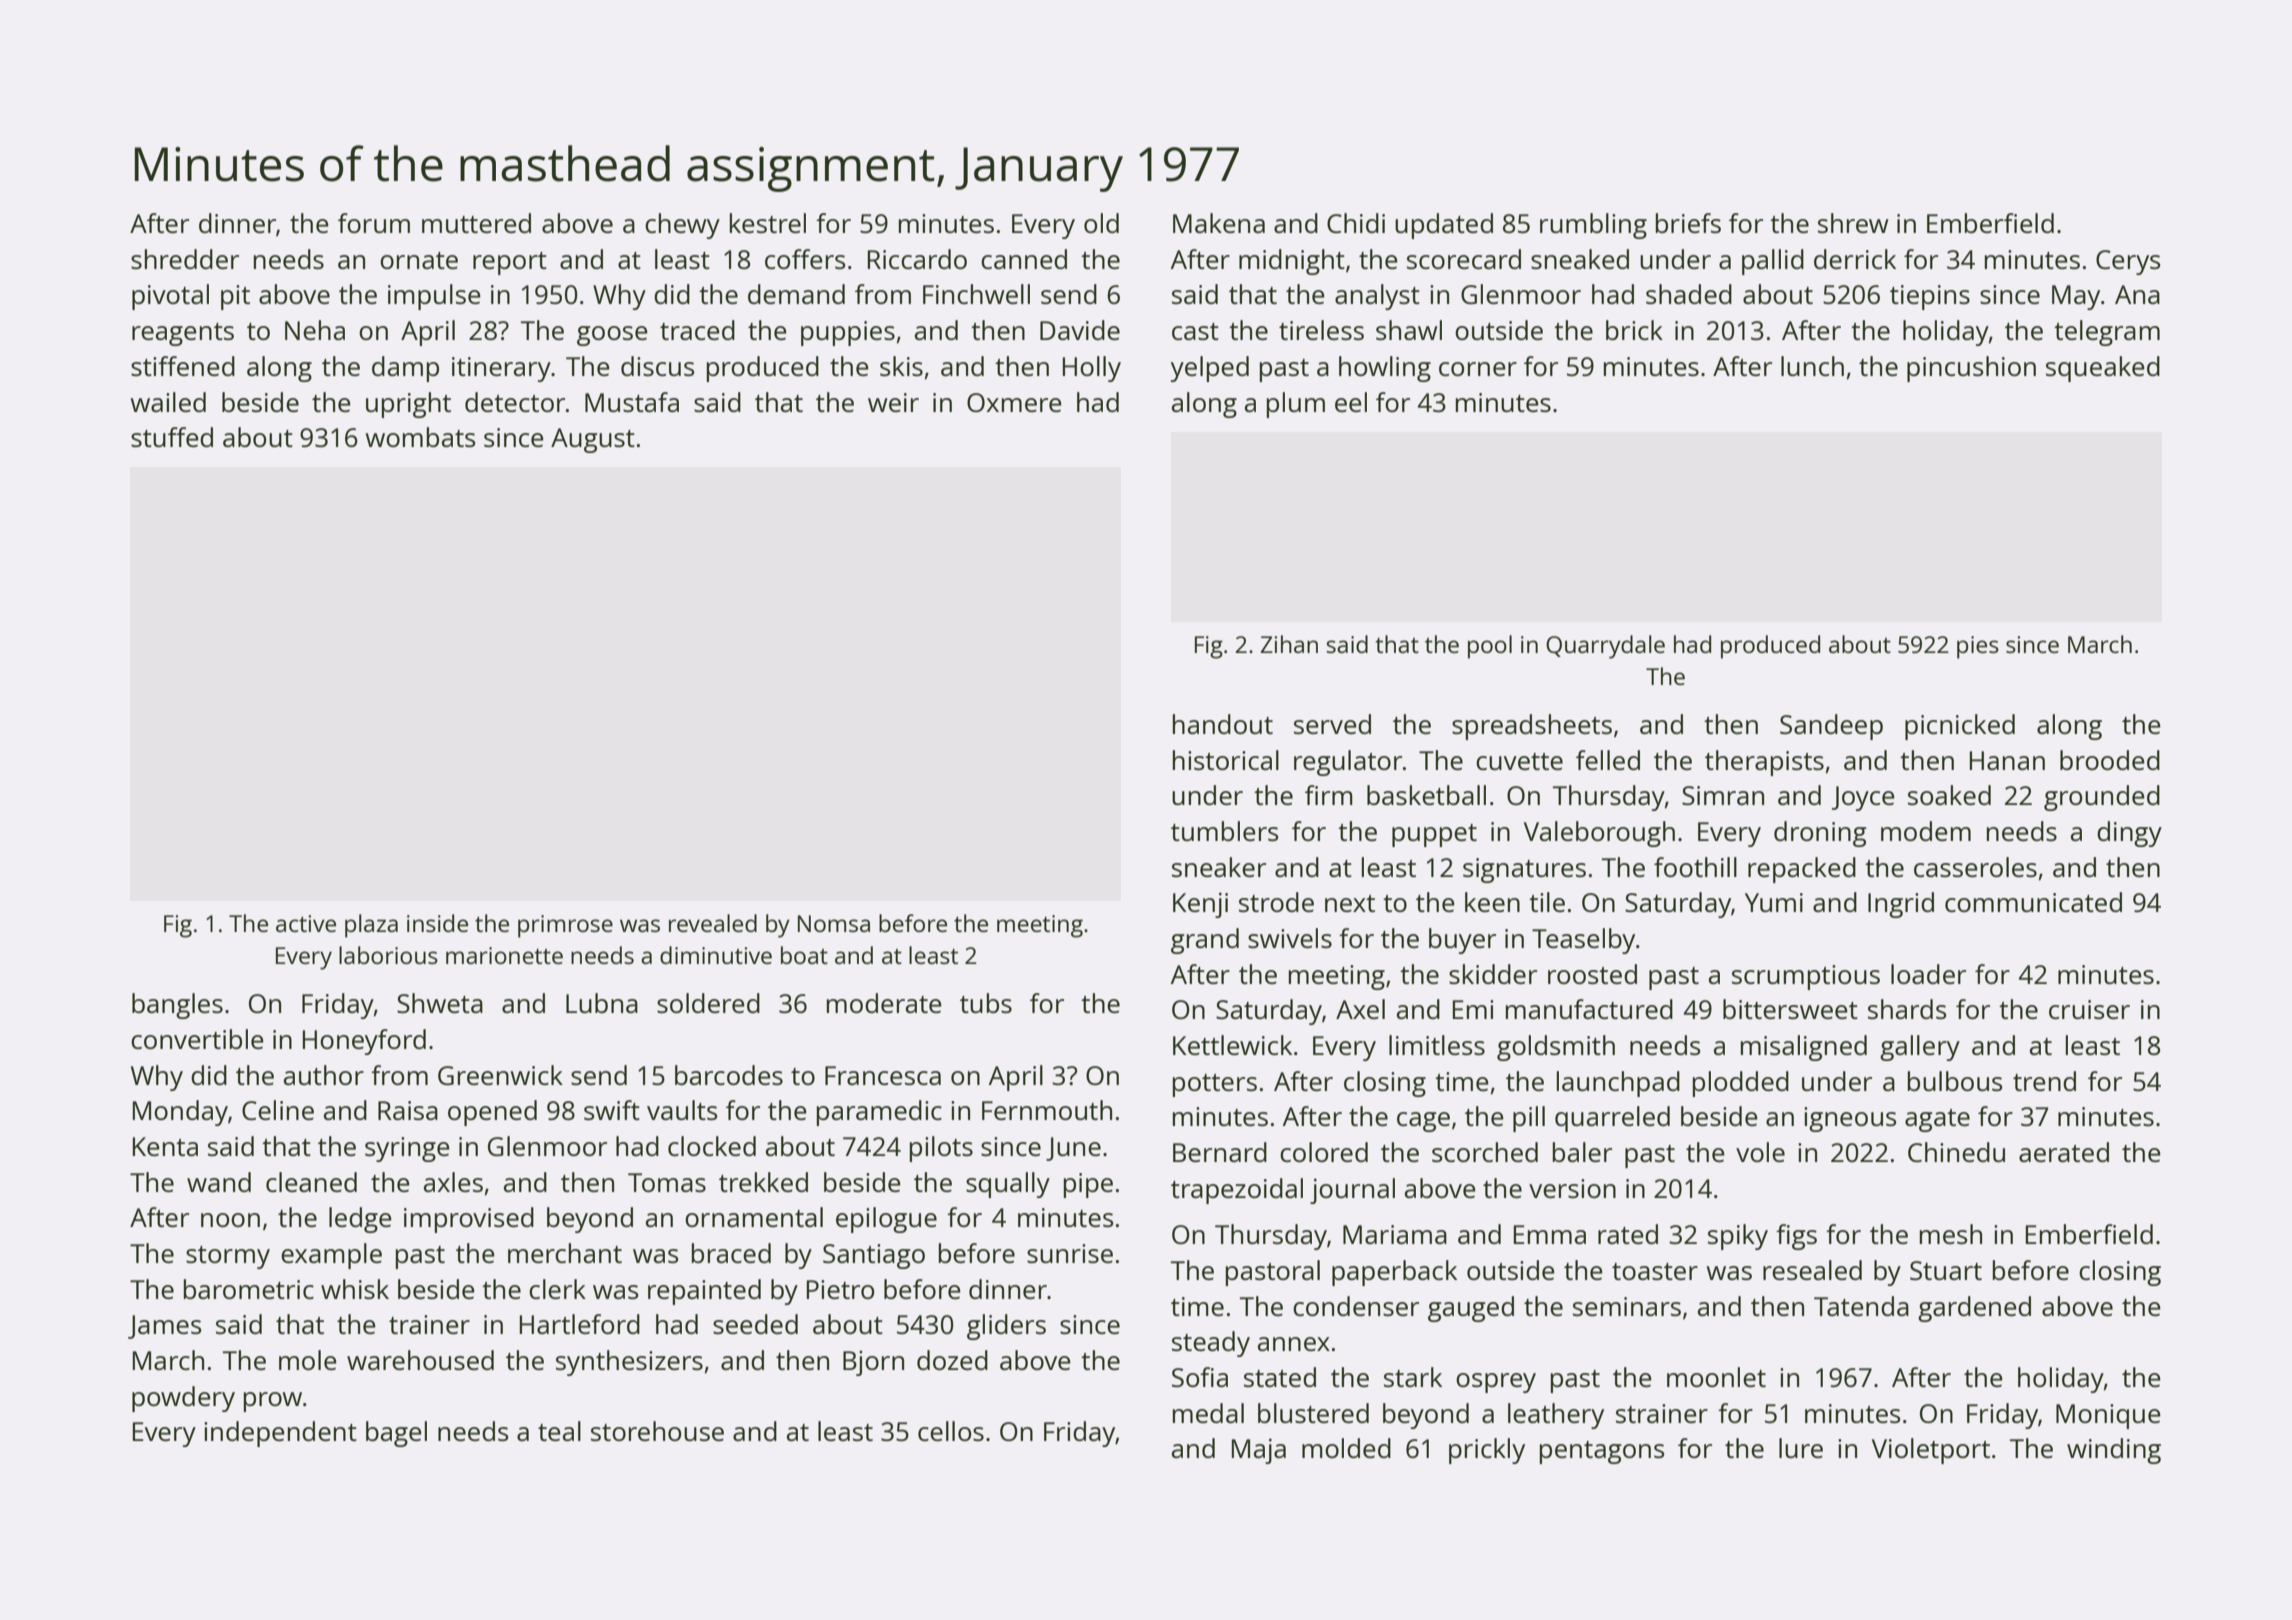 The image size is (2292, 1620). Describe the element at coordinates (657, 1431) in the document. I see `storehouse` at that location.
